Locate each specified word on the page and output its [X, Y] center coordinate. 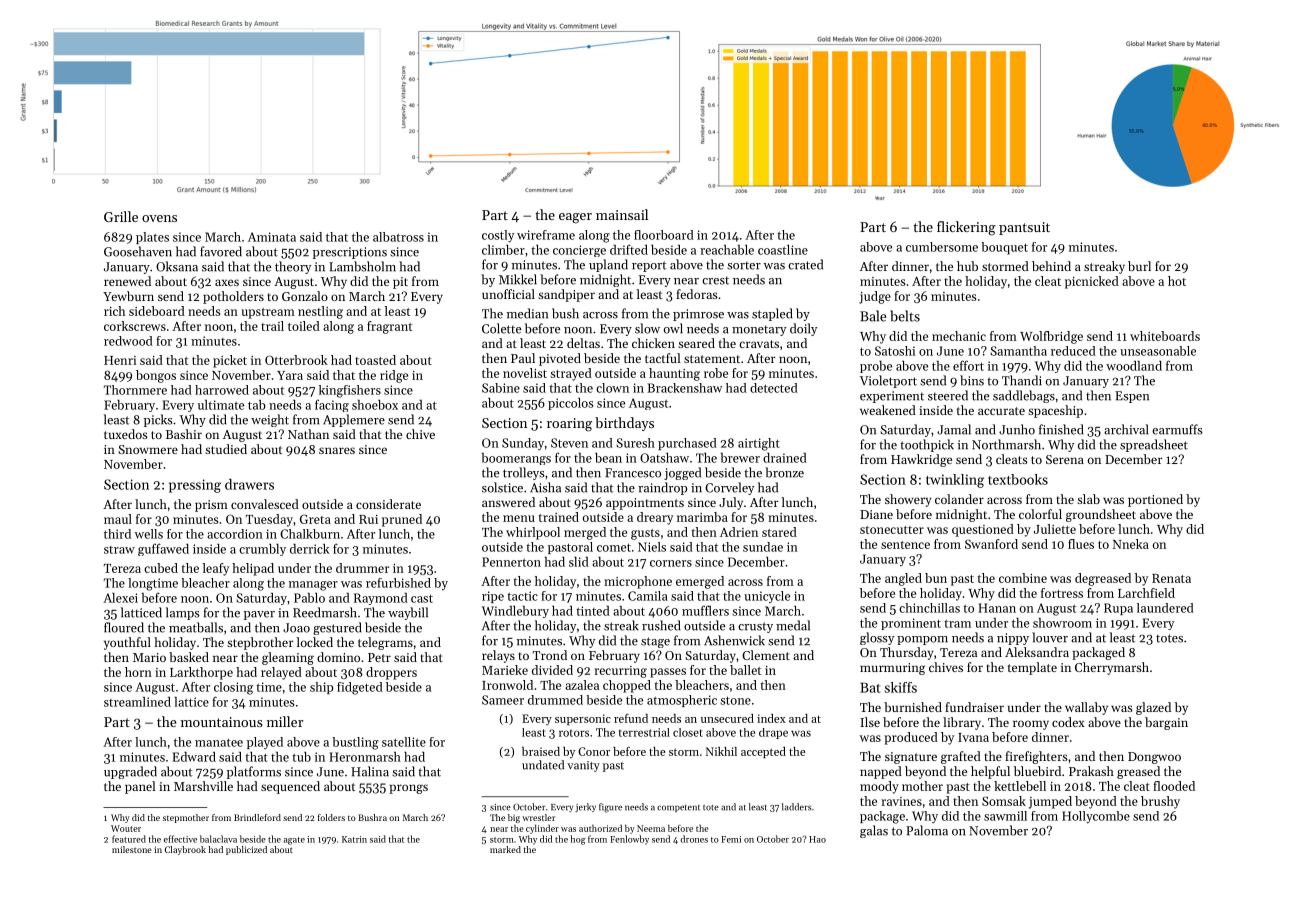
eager [575, 218]
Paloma [927, 830]
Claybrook [185, 850]
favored [221, 251]
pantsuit [1024, 228]
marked [505, 849]
